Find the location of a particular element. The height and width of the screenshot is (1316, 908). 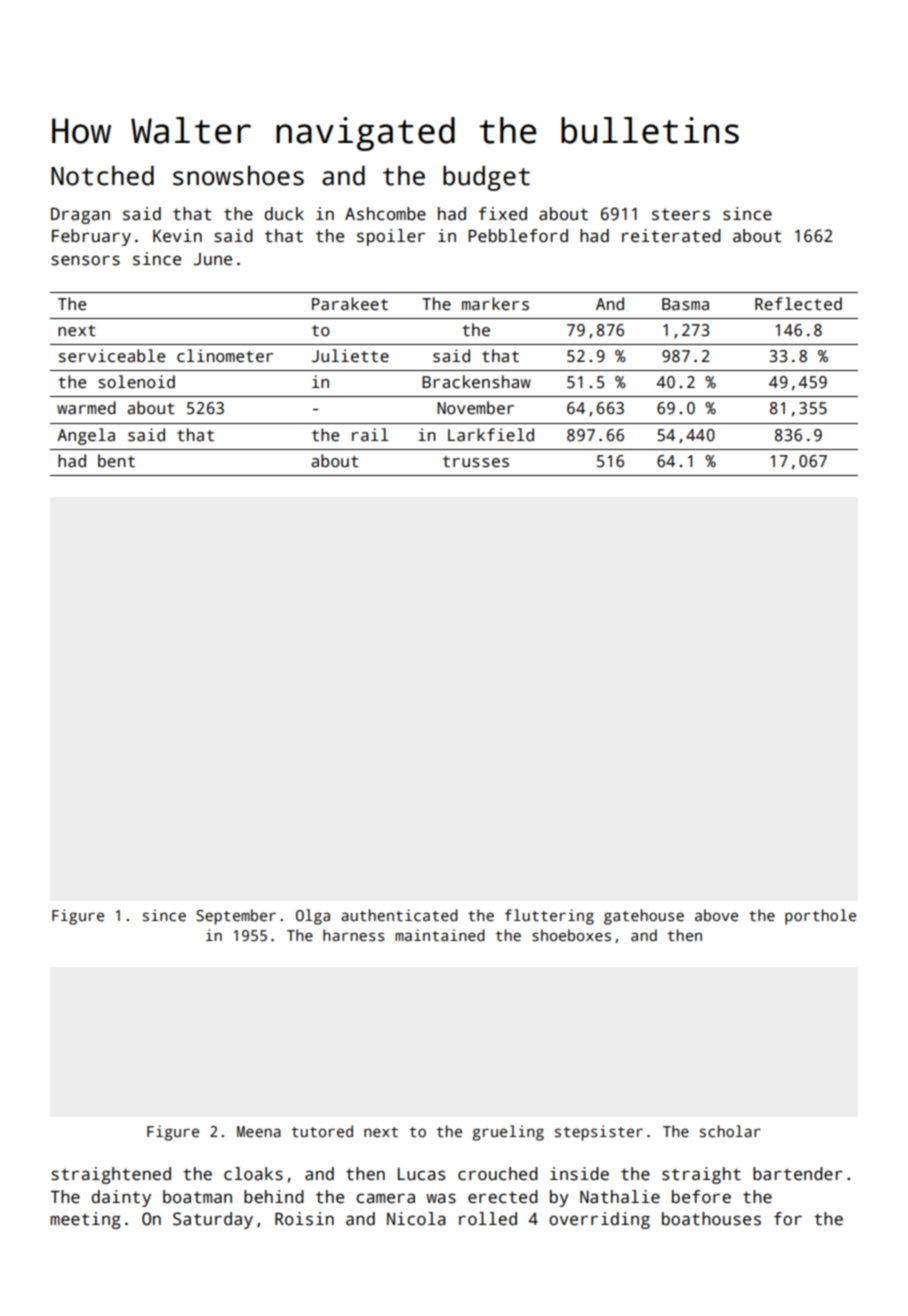

Notched is located at coordinates (102, 175).
